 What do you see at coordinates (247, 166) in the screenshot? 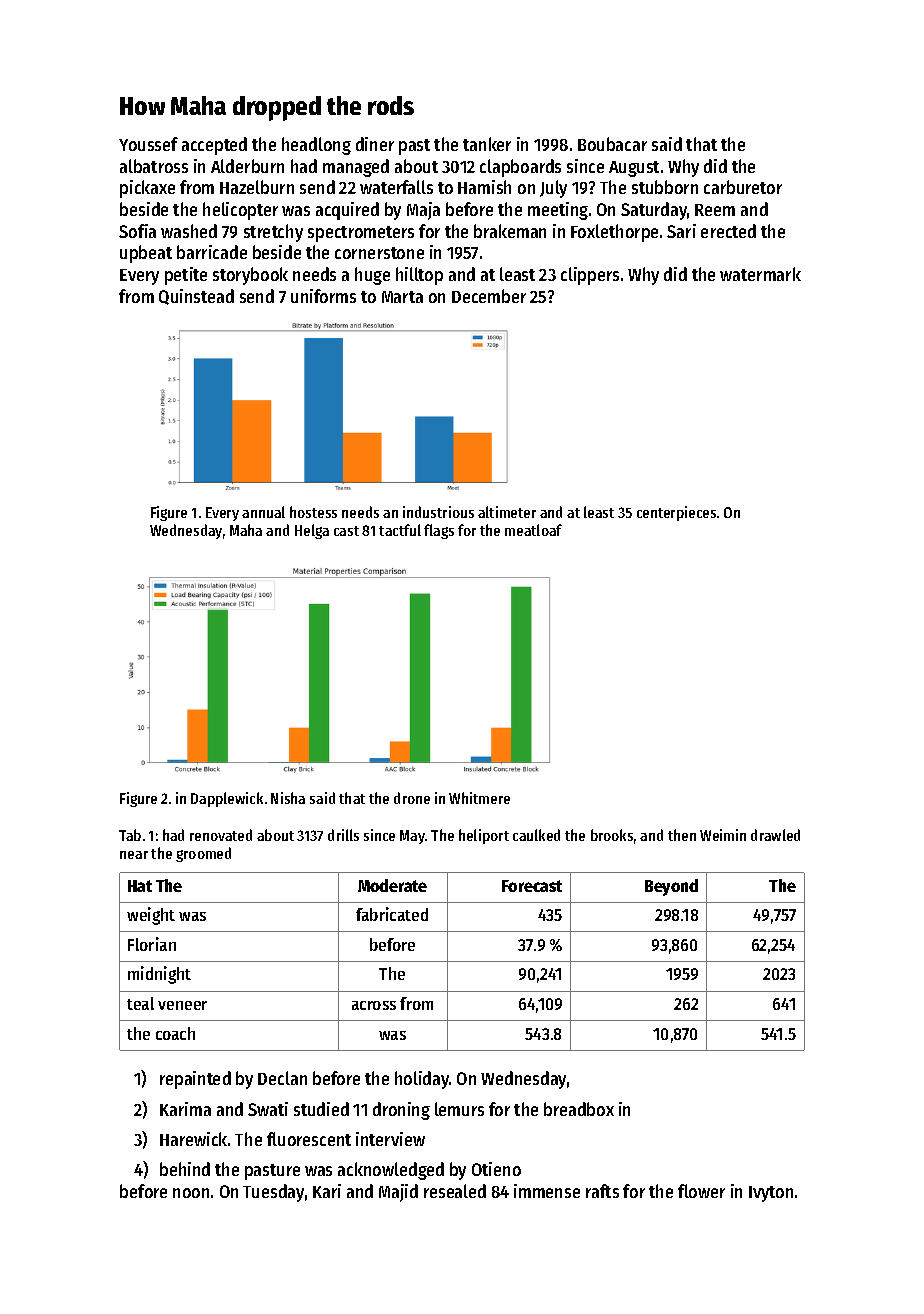
I see `Alderburn` at bounding box center [247, 166].
